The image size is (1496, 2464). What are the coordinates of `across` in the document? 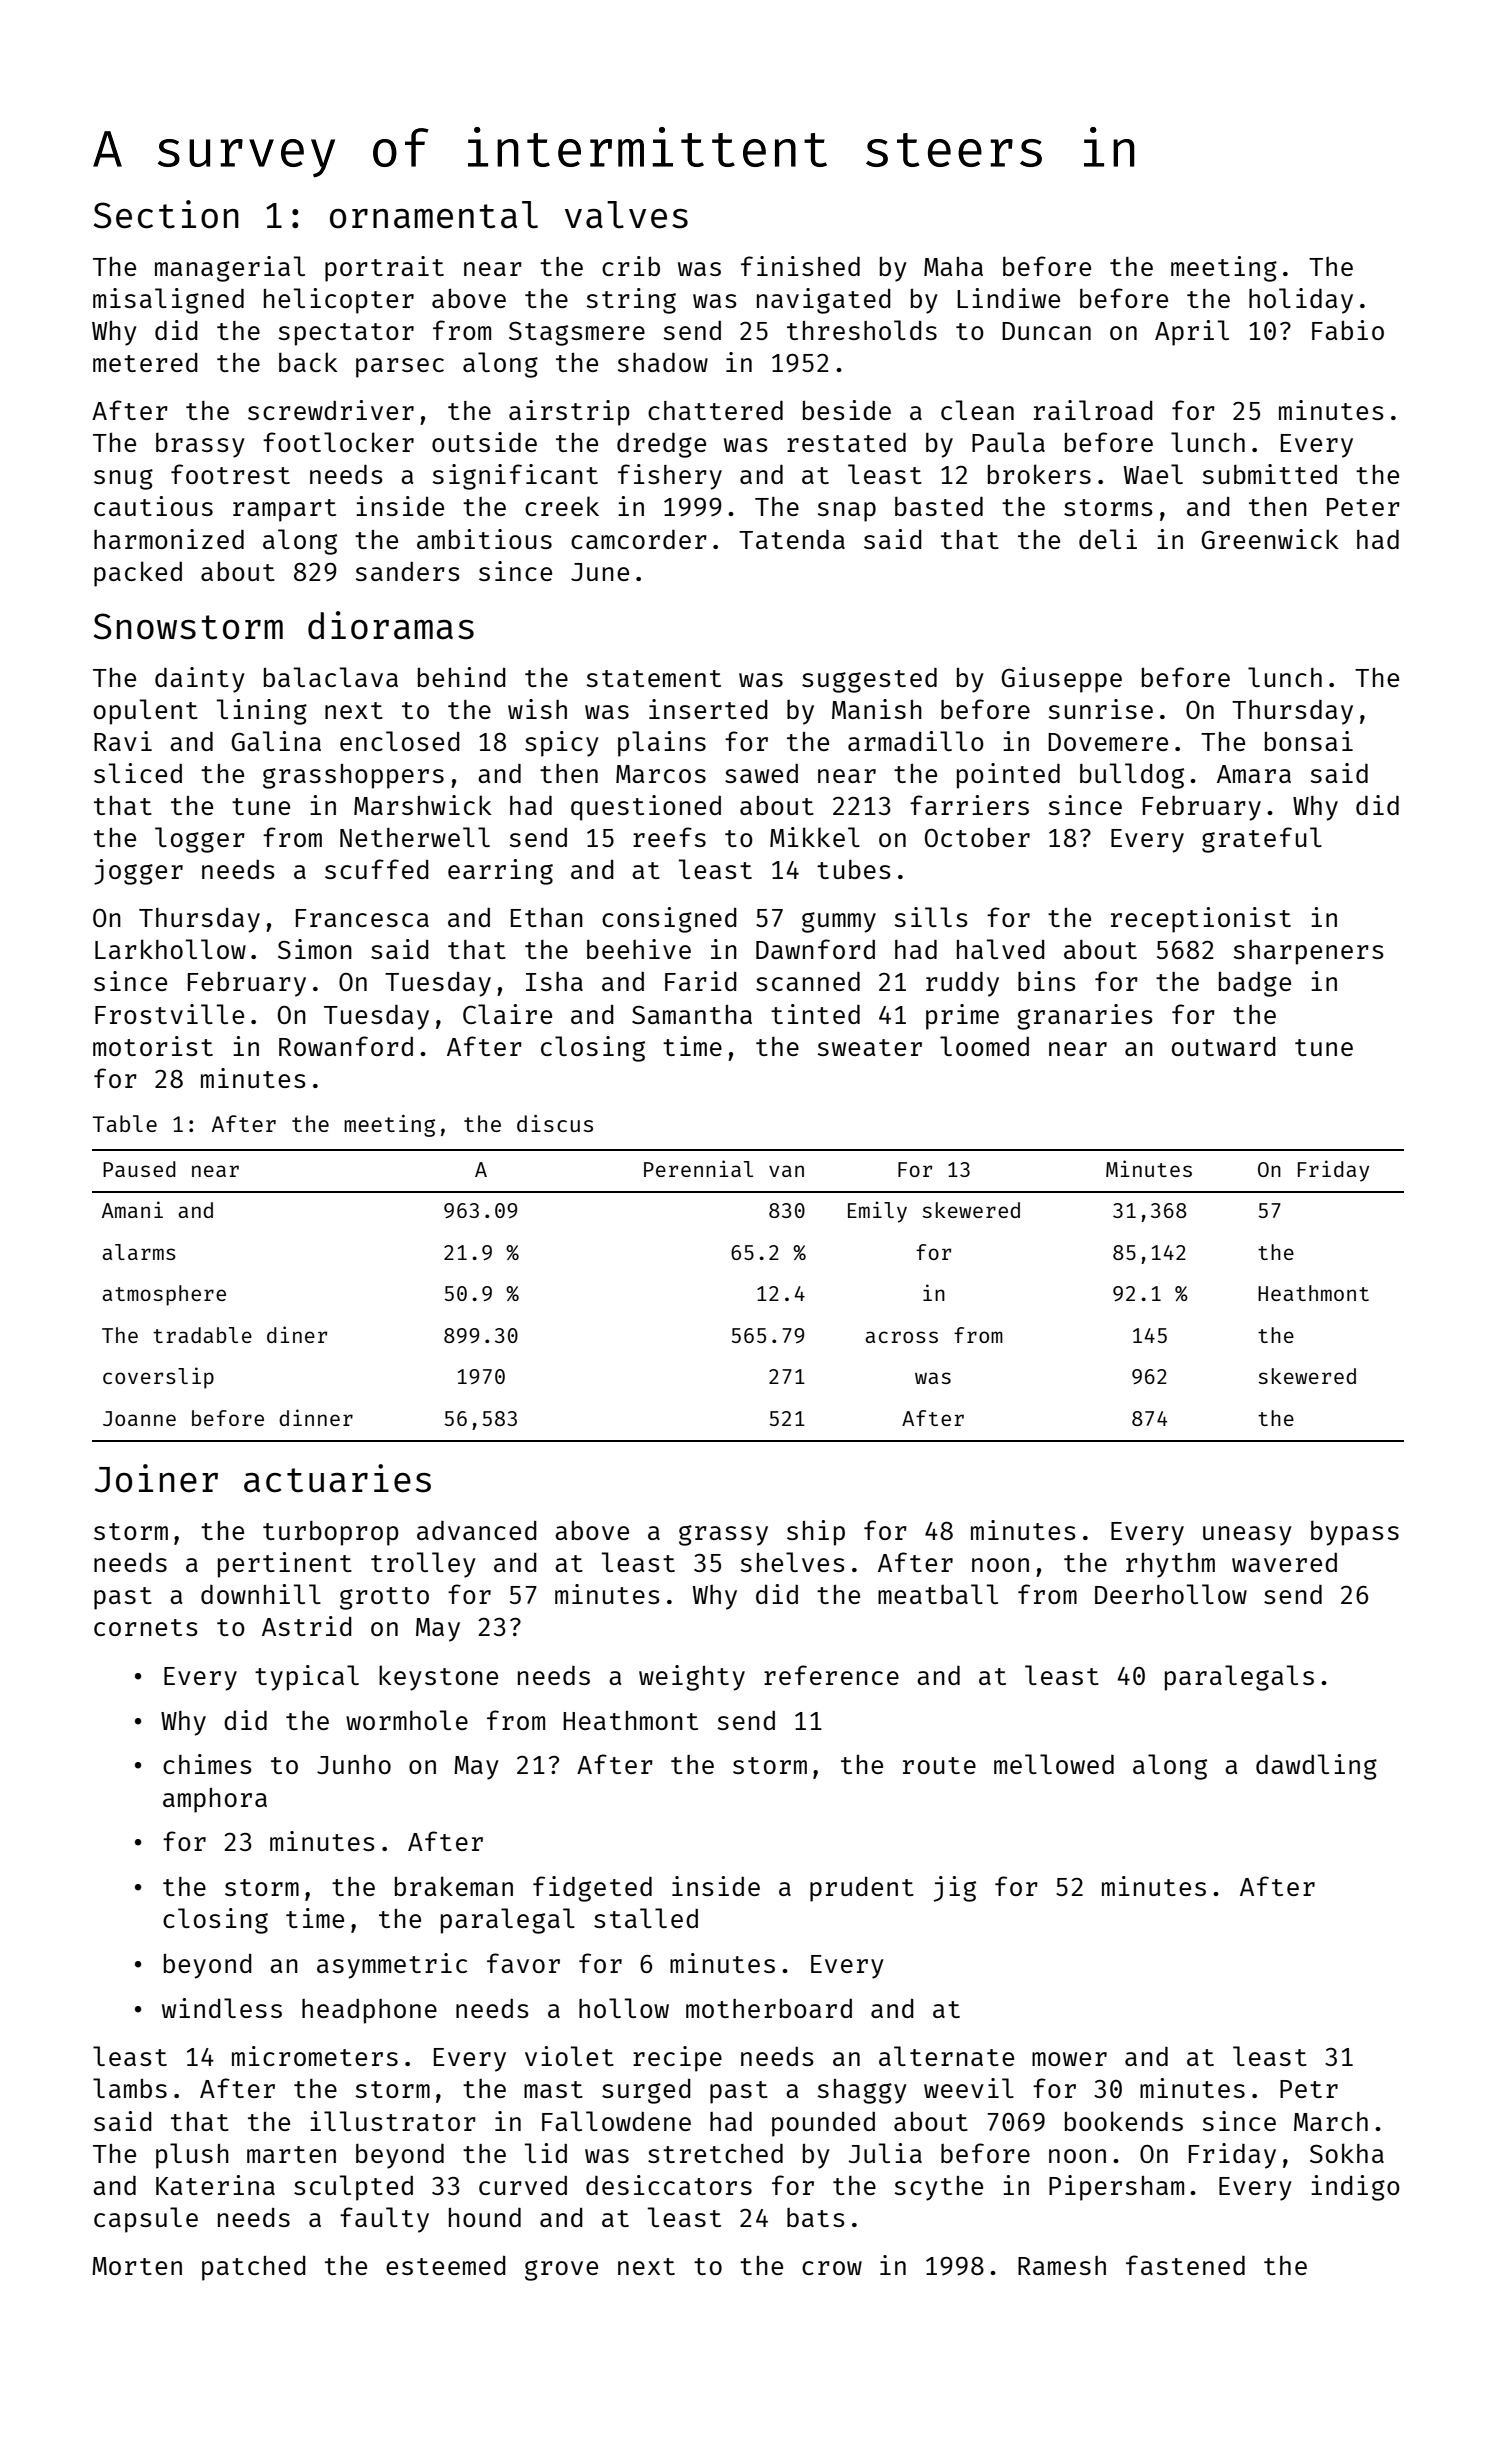 It's located at (901, 1337).
